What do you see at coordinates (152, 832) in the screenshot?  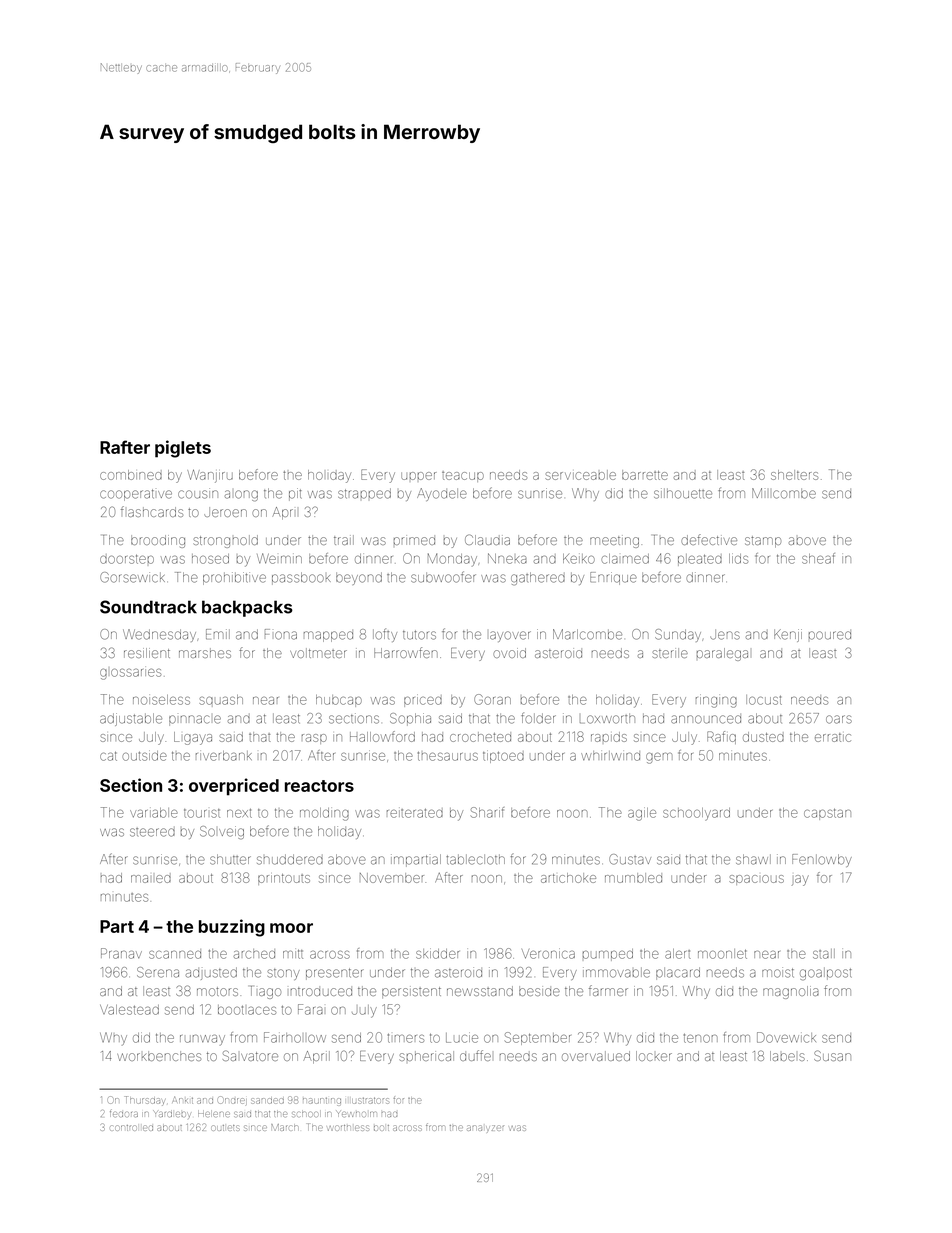 I see `steered` at bounding box center [152, 832].
